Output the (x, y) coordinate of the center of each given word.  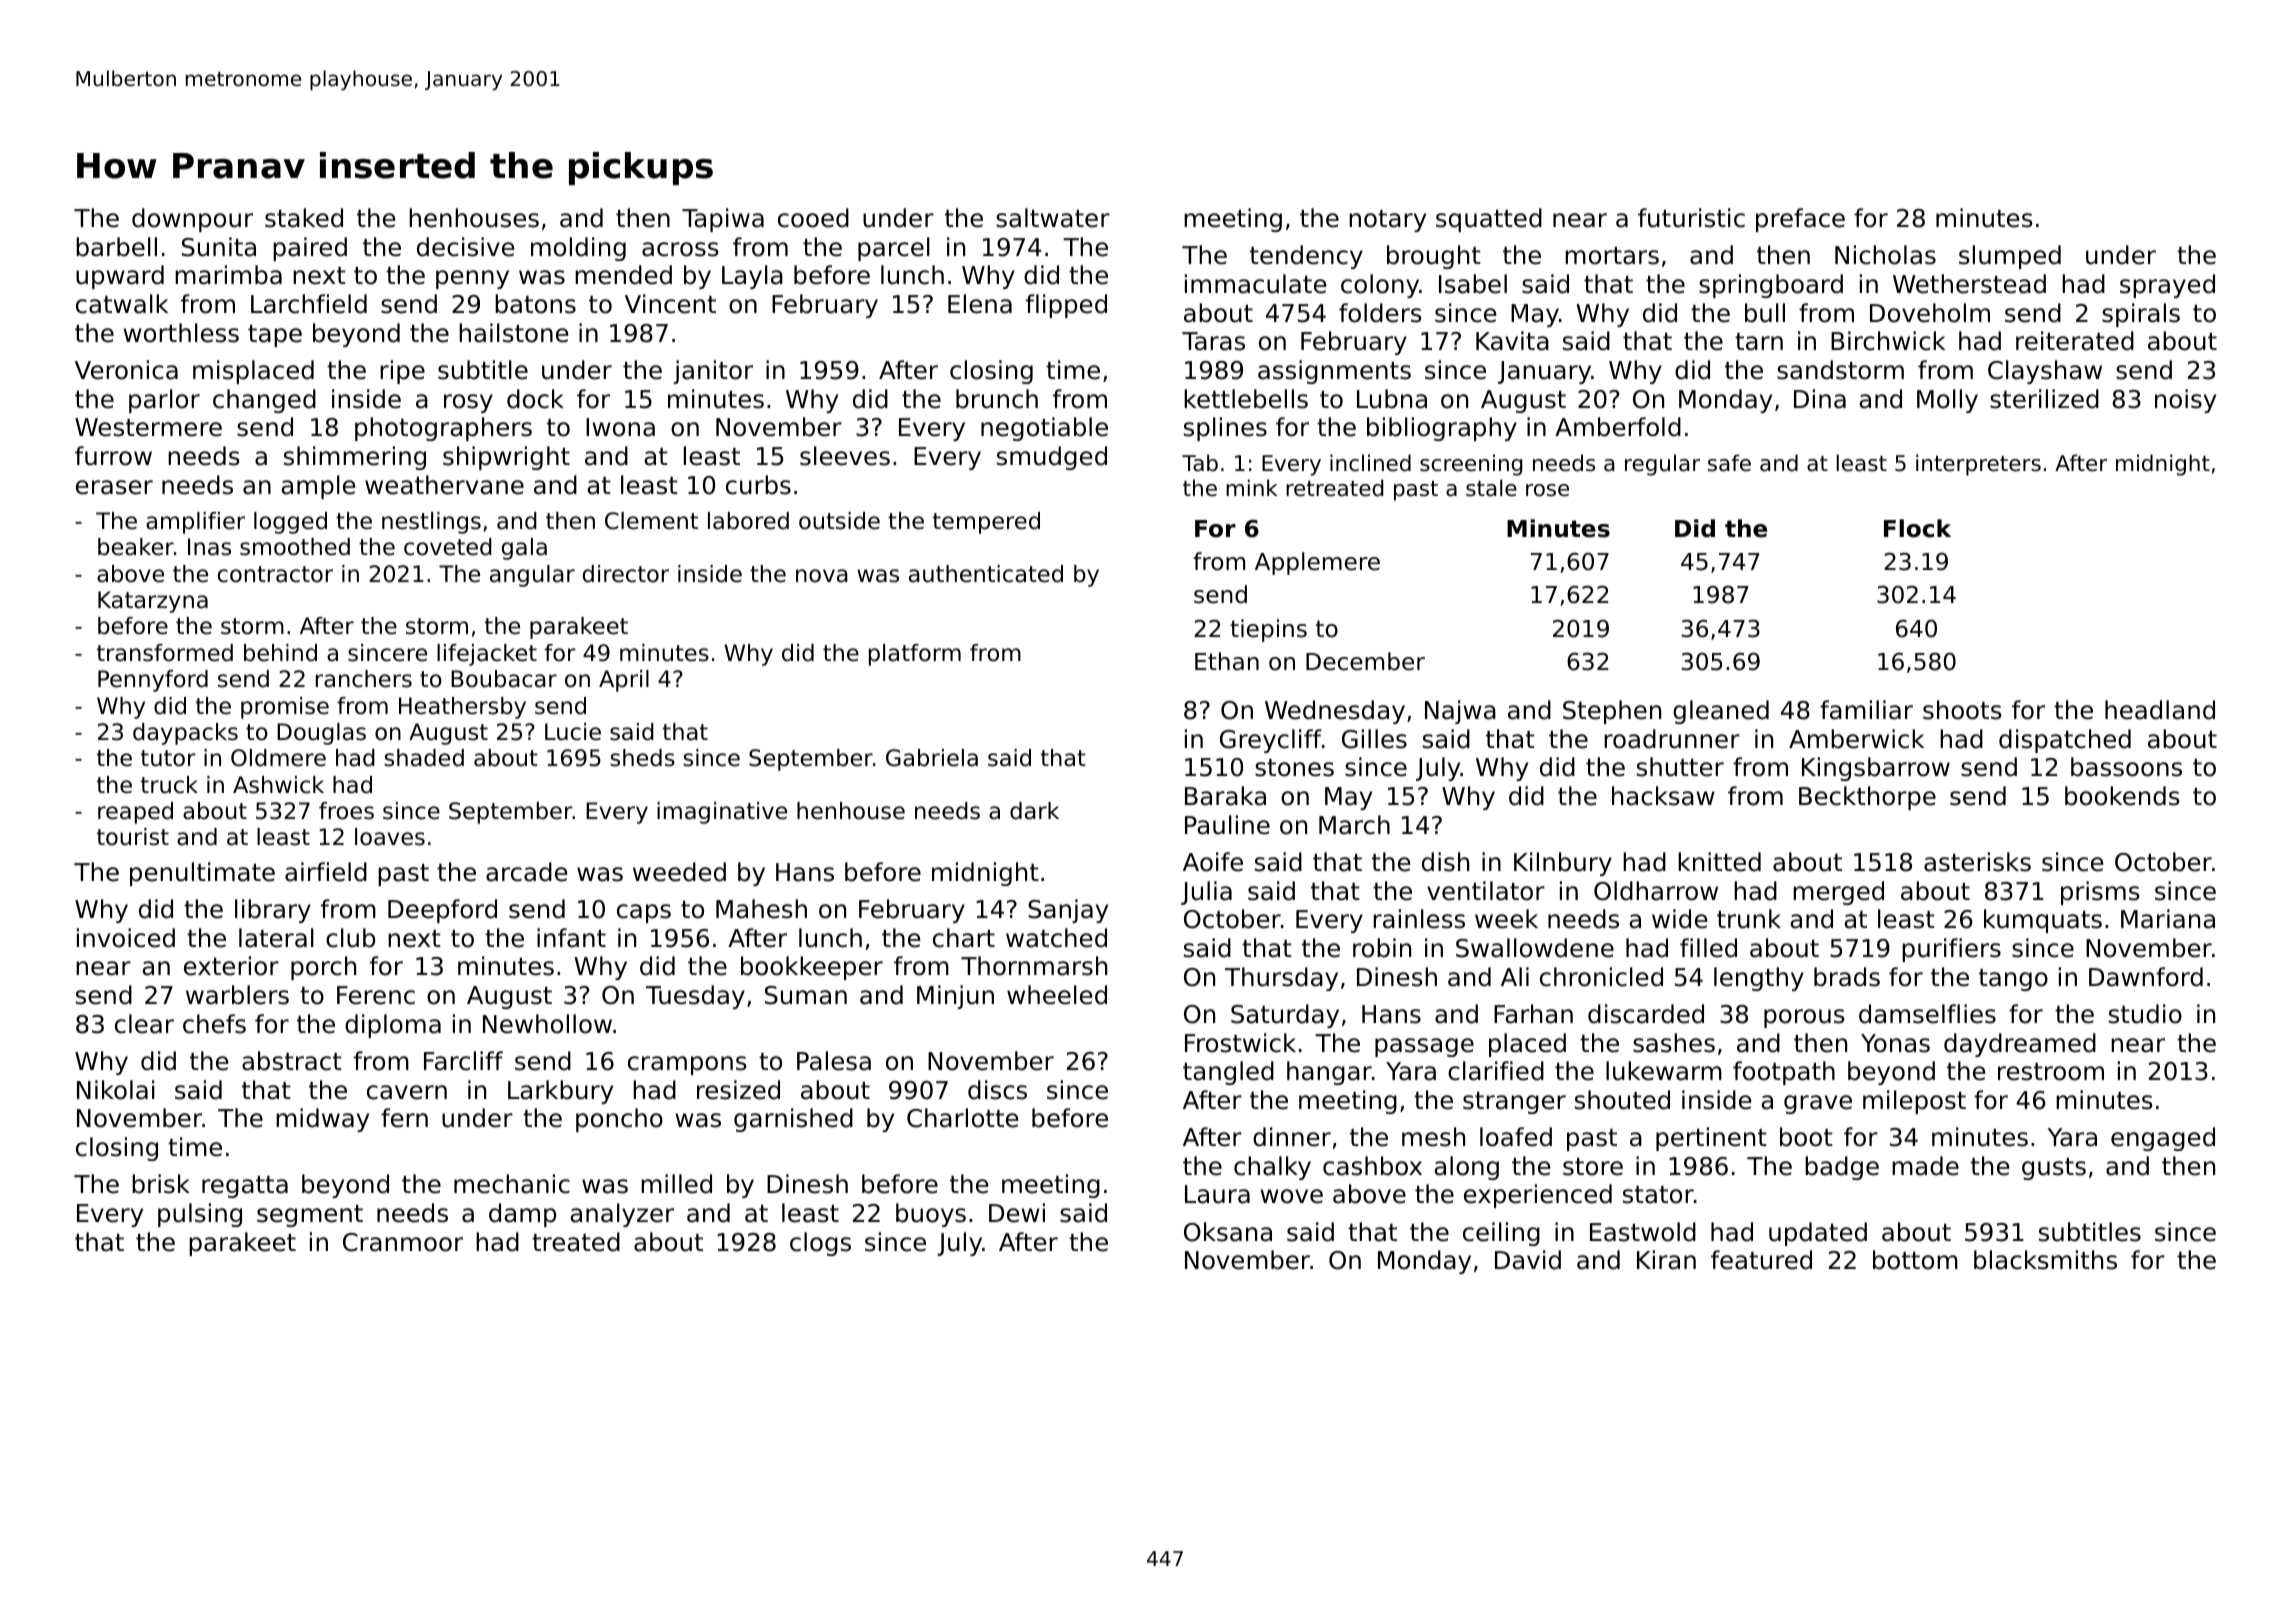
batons (535, 304)
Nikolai (116, 1090)
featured (1761, 1260)
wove (1292, 1196)
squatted (1489, 220)
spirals (2141, 315)
